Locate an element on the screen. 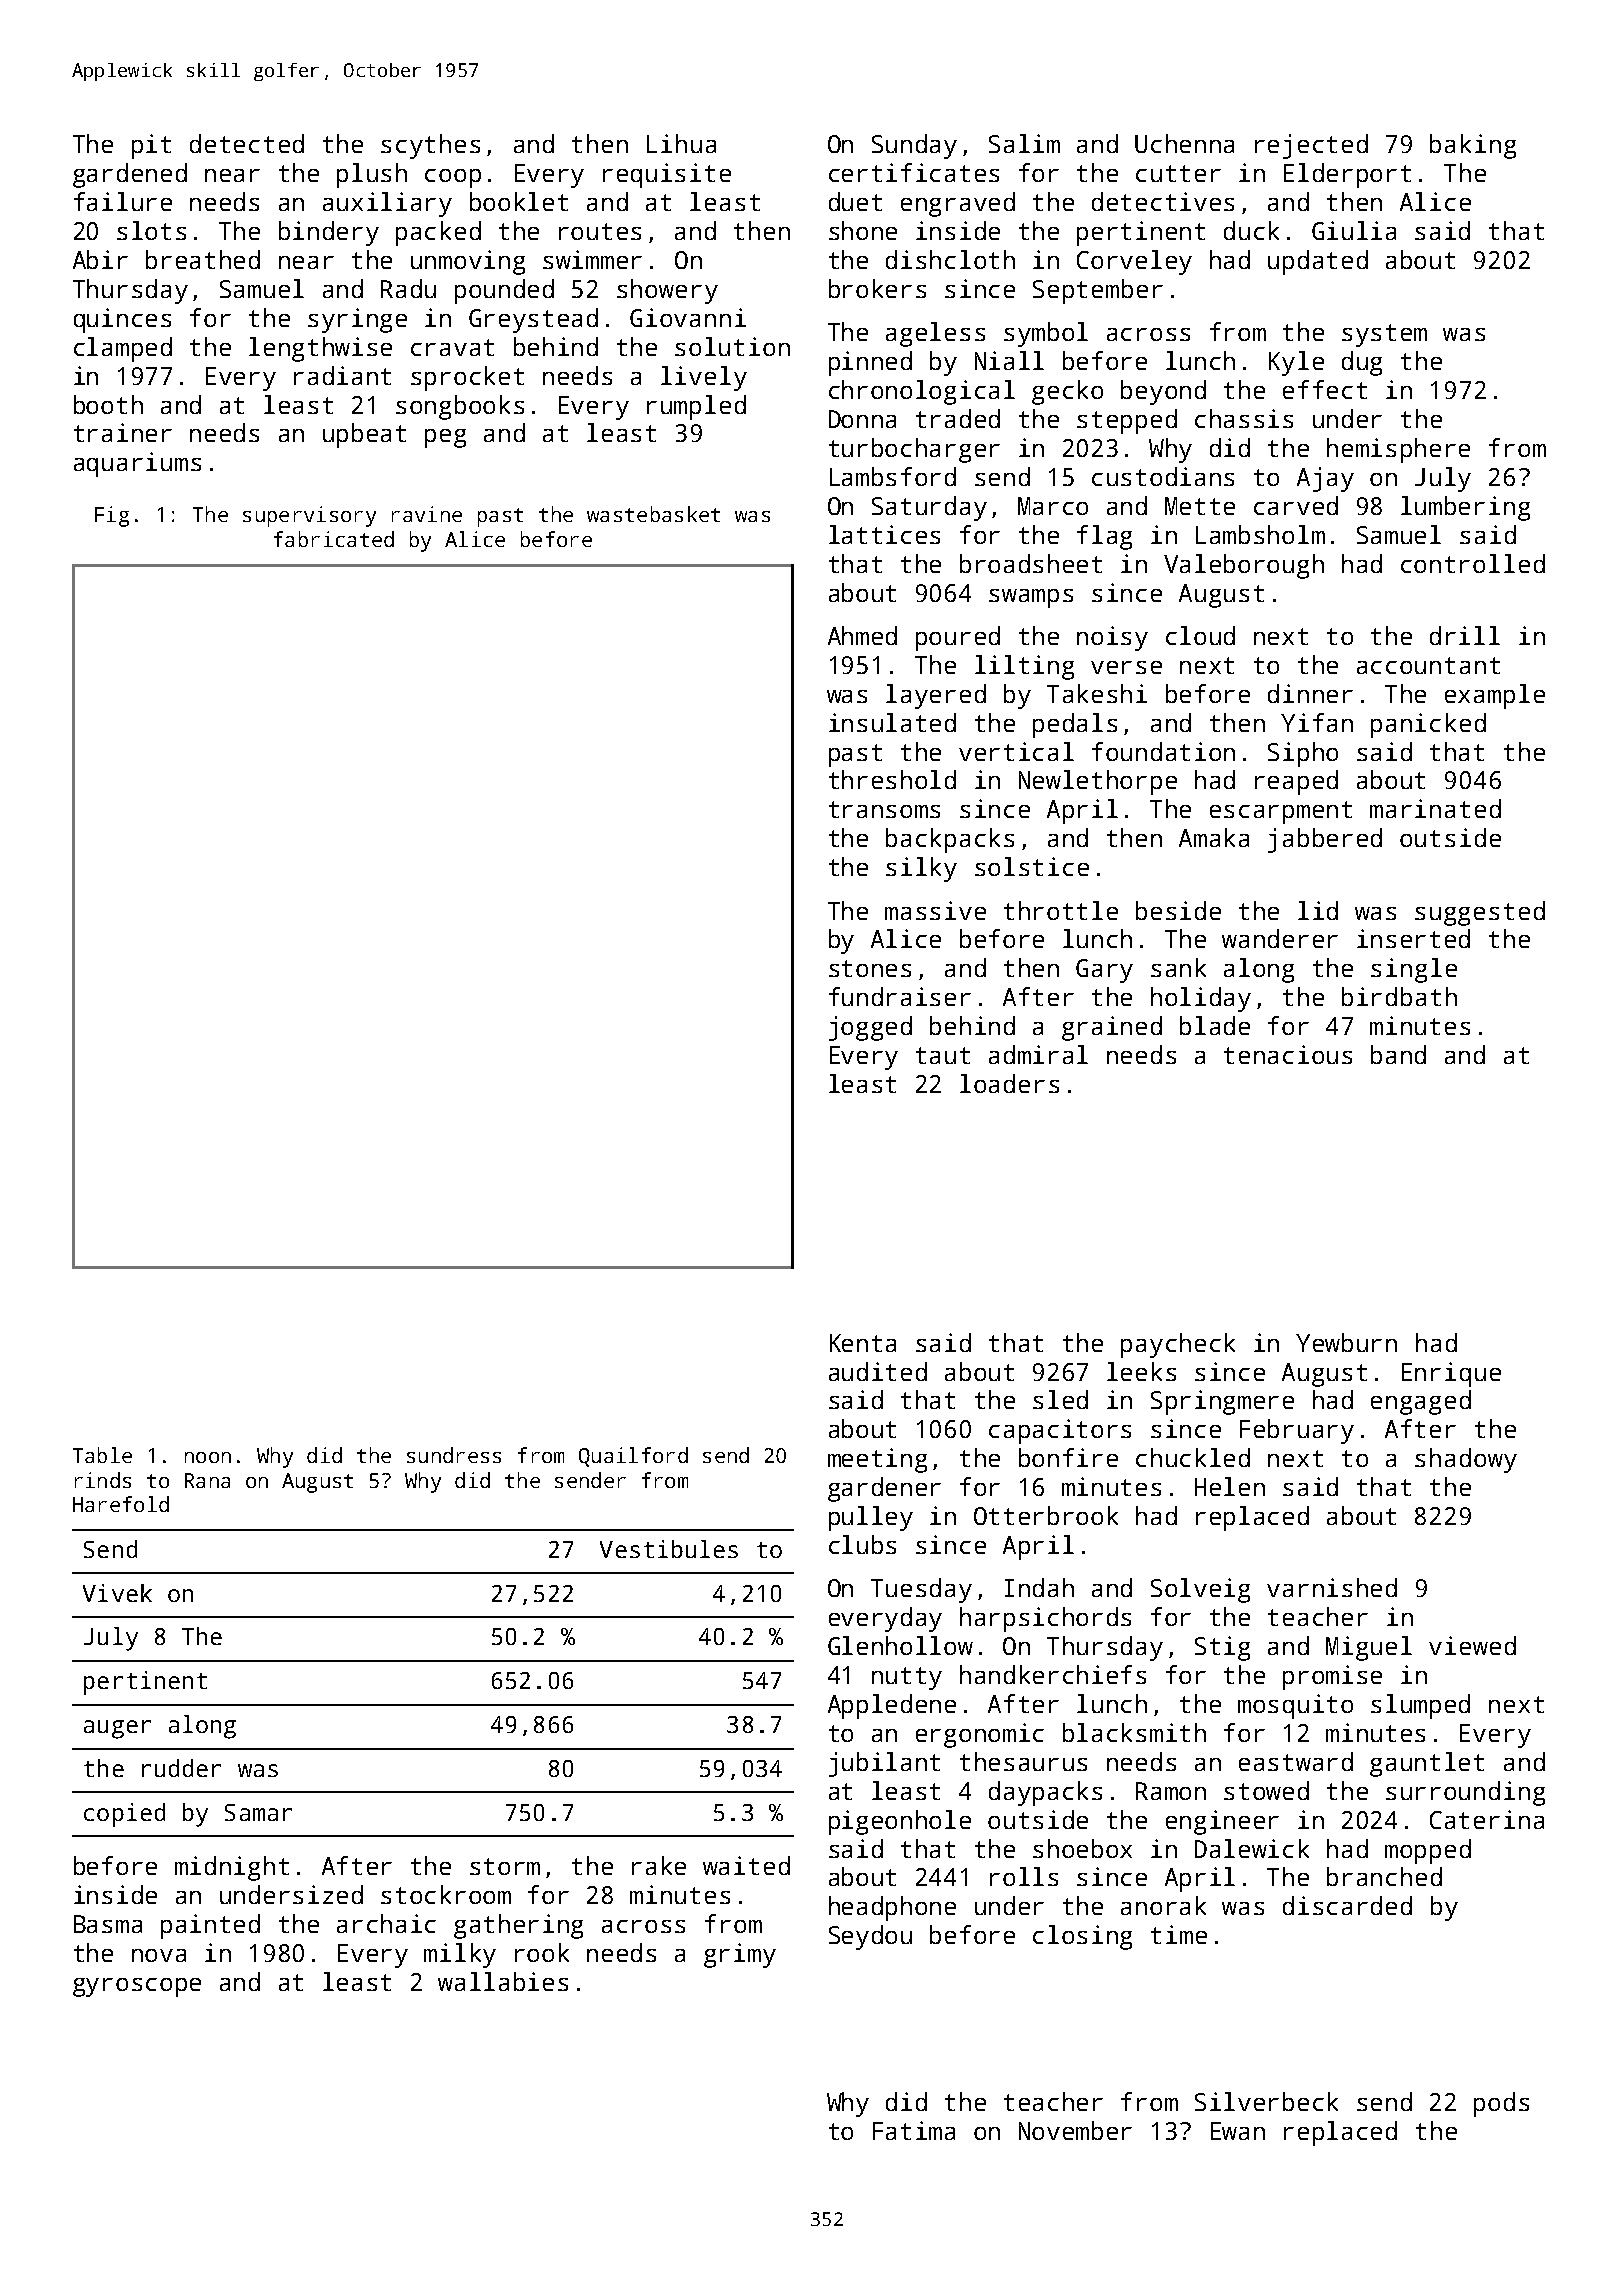  baking is located at coordinates (1473, 146).
